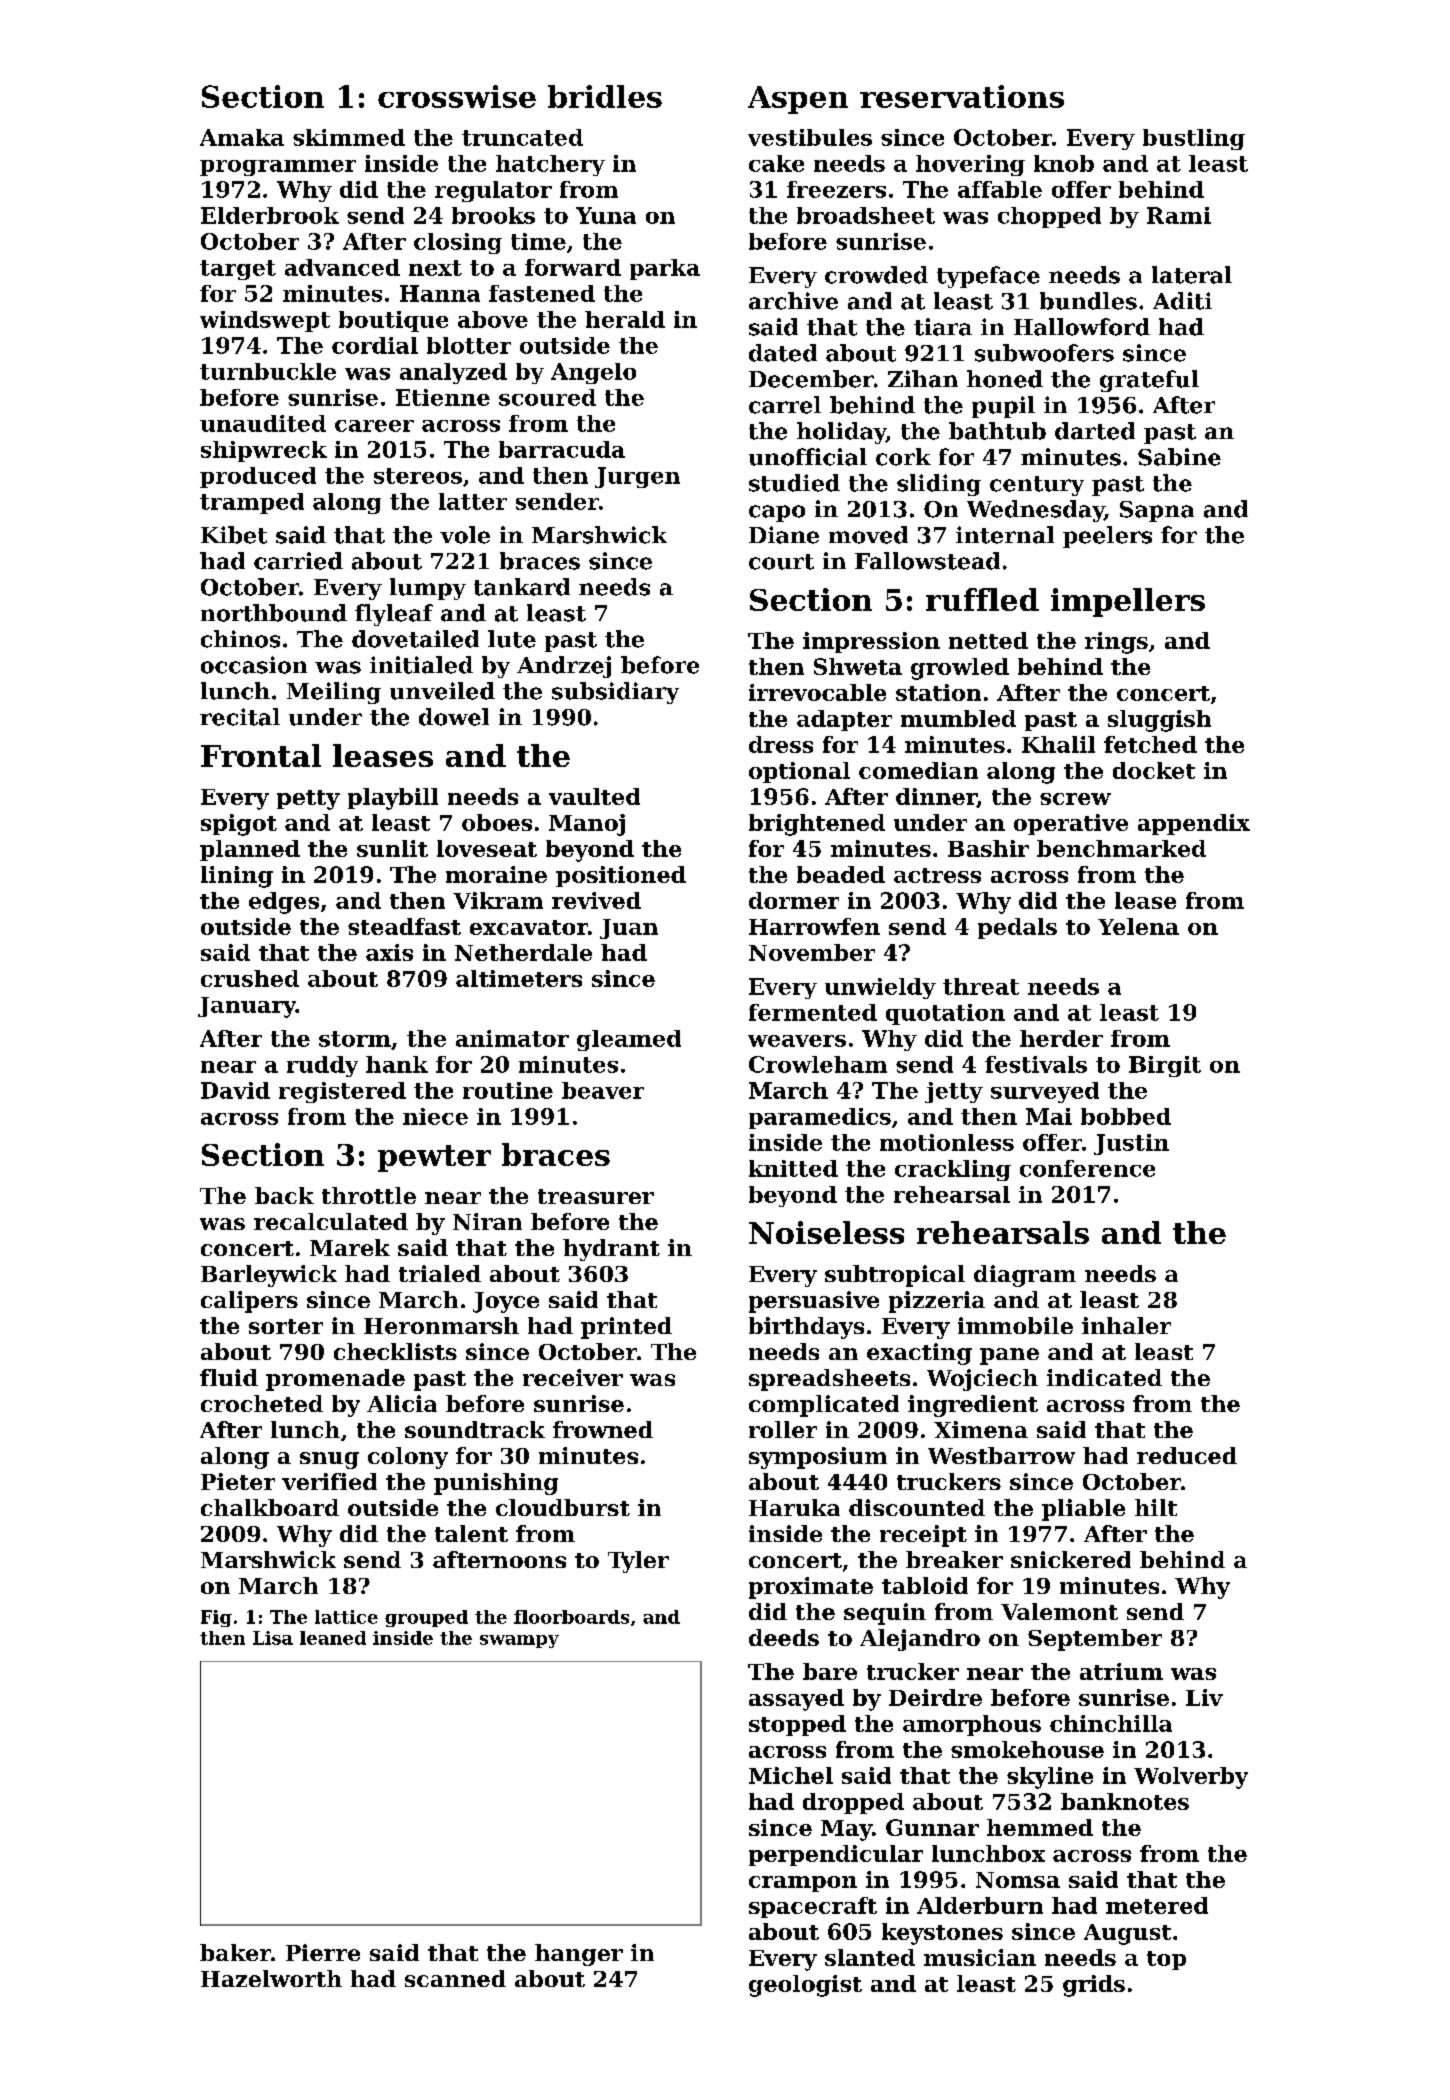 Image resolution: width=1450 pixels, height=2100 pixels. I want to click on reservations, so click(962, 96).
